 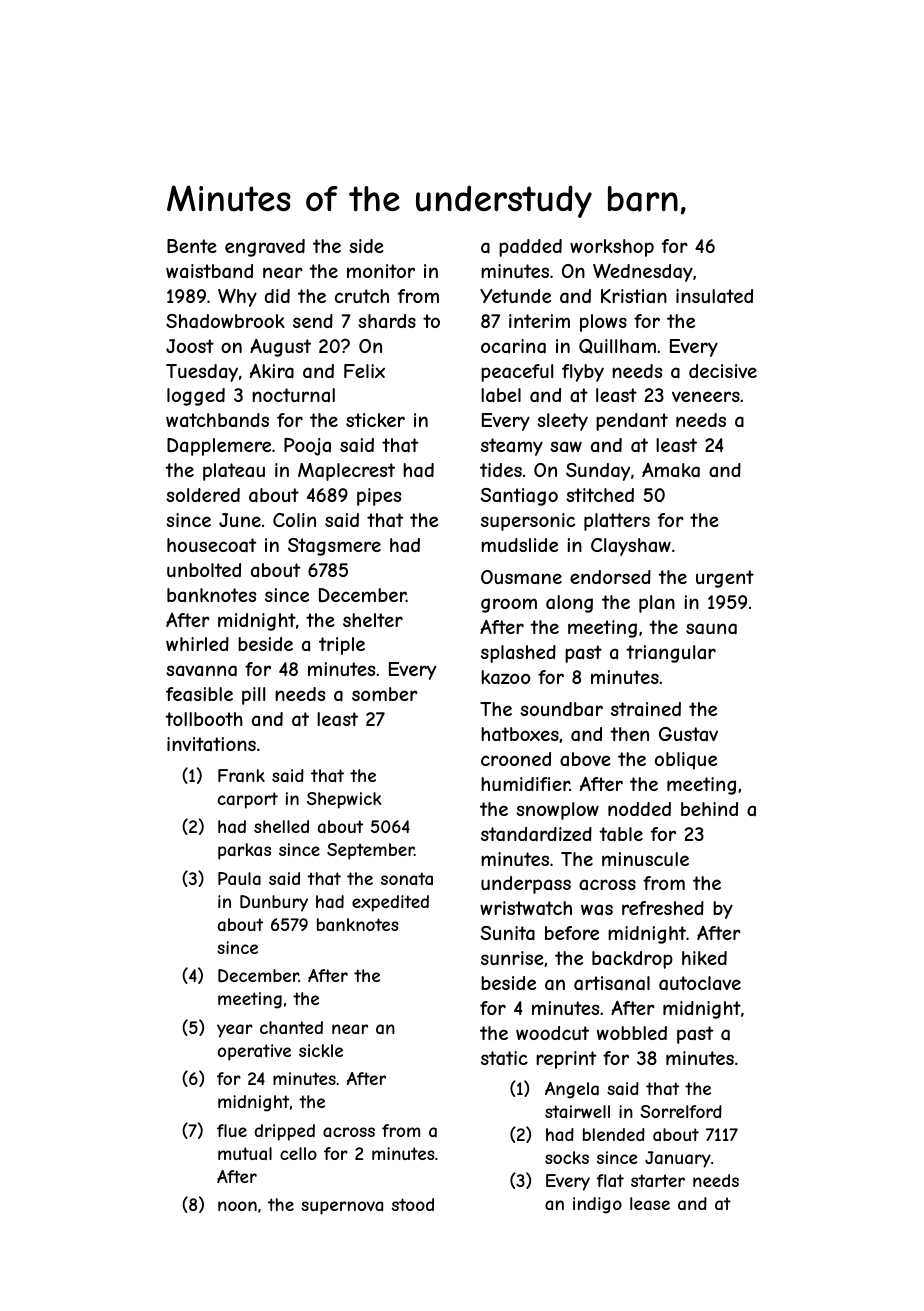 I want to click on padded, so click(x=530, y=248).
